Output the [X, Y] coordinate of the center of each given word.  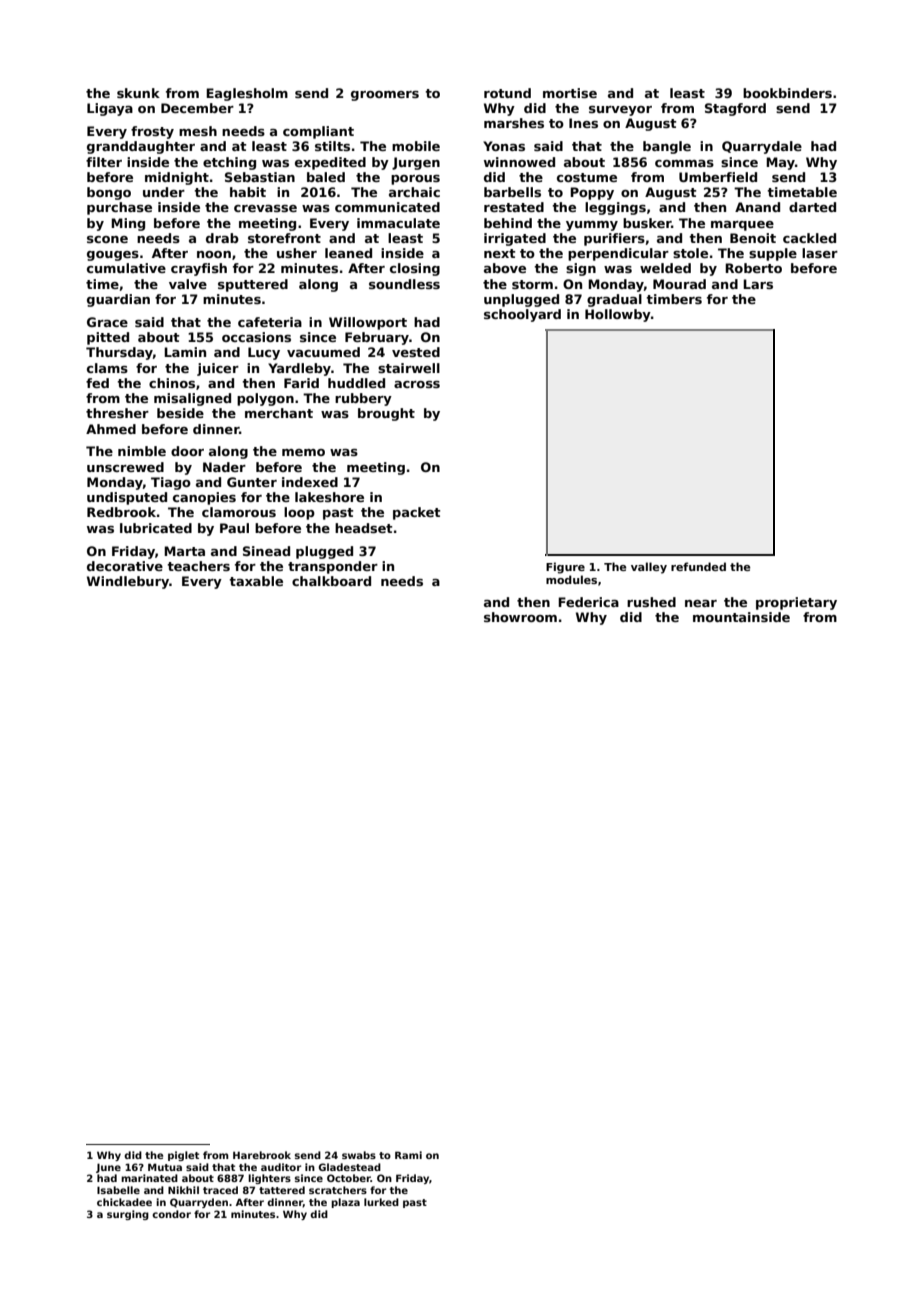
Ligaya [110, 109]
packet [417, 513]
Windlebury [128, 582]
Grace [107, 322]
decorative [125, 566]
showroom [520, 617]
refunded [698, 566]
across [417, 384]
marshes [514, 123]
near [701, 603]
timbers [674, 299]
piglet [183, 1156]
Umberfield [718, 177]
